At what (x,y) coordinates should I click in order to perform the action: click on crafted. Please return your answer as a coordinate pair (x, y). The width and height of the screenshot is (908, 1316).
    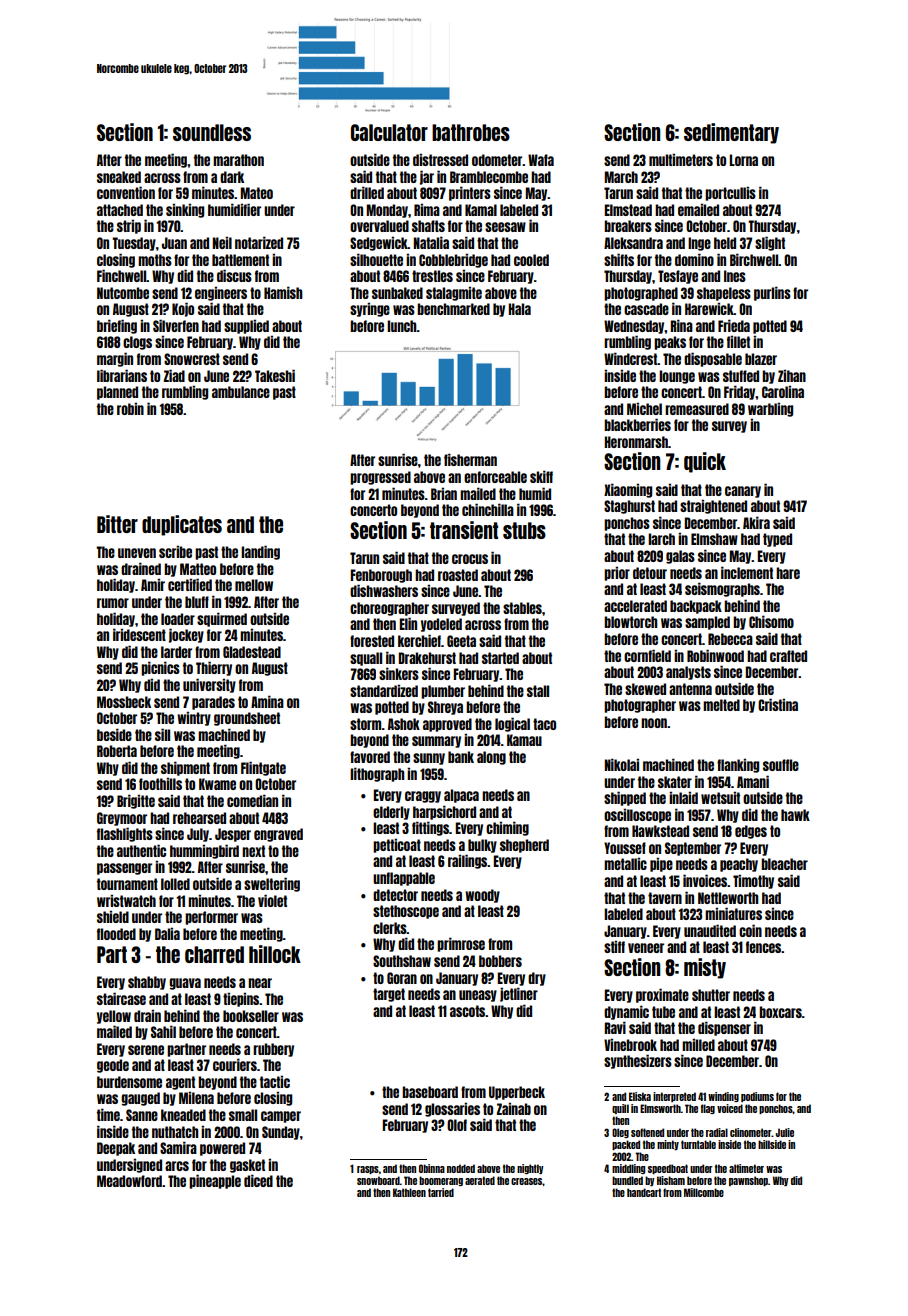
    Looking at the image, I should click on (788, 656).
